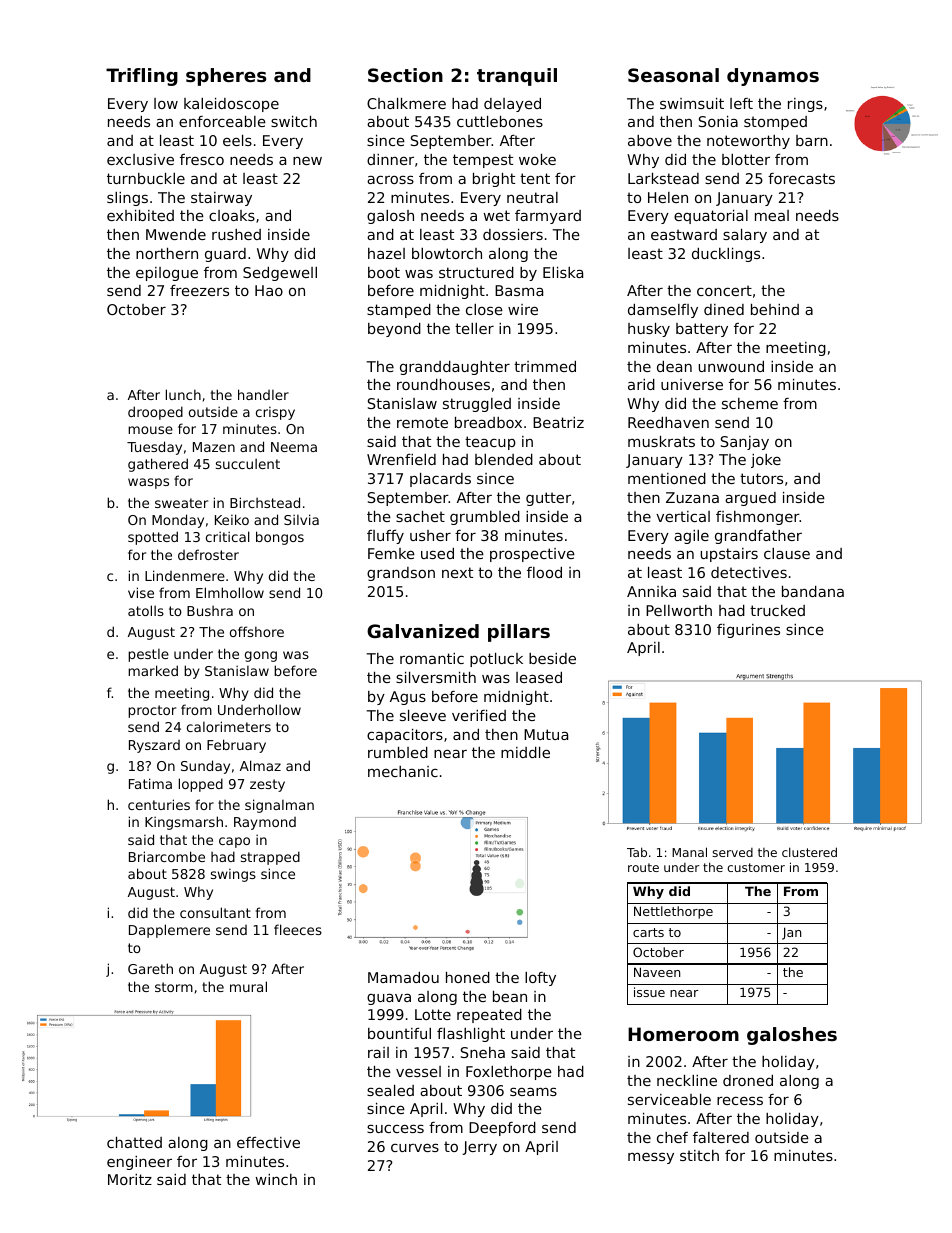 Image resolution: width=952 pixels, height=1233 pixels. I want to click on stitch, so click(699, 1155).
